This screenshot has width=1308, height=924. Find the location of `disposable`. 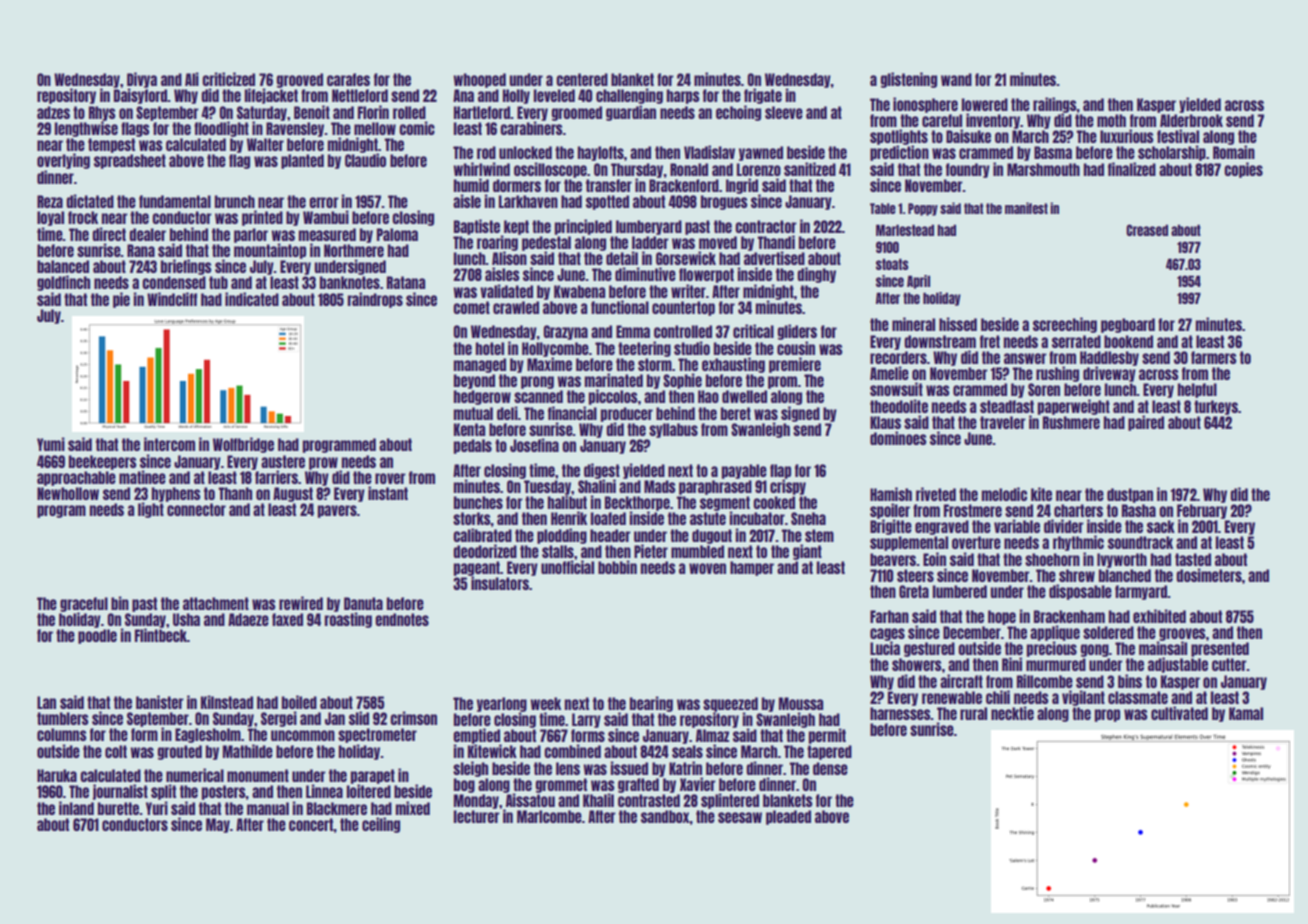

disposable is located at coordinates (1080, 592).
